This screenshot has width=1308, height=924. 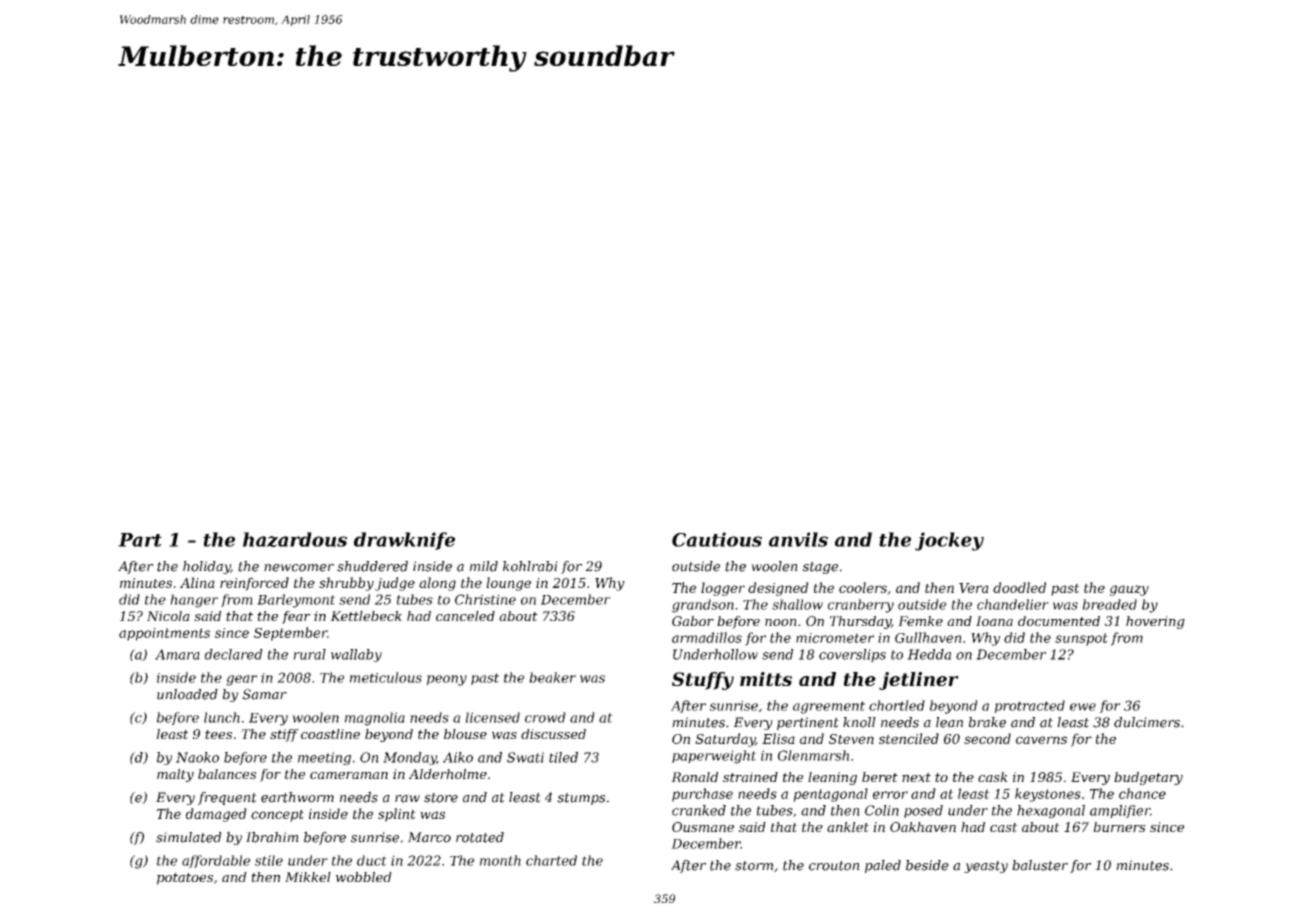 I want to click on simulated, so click(x=189, y=837).
